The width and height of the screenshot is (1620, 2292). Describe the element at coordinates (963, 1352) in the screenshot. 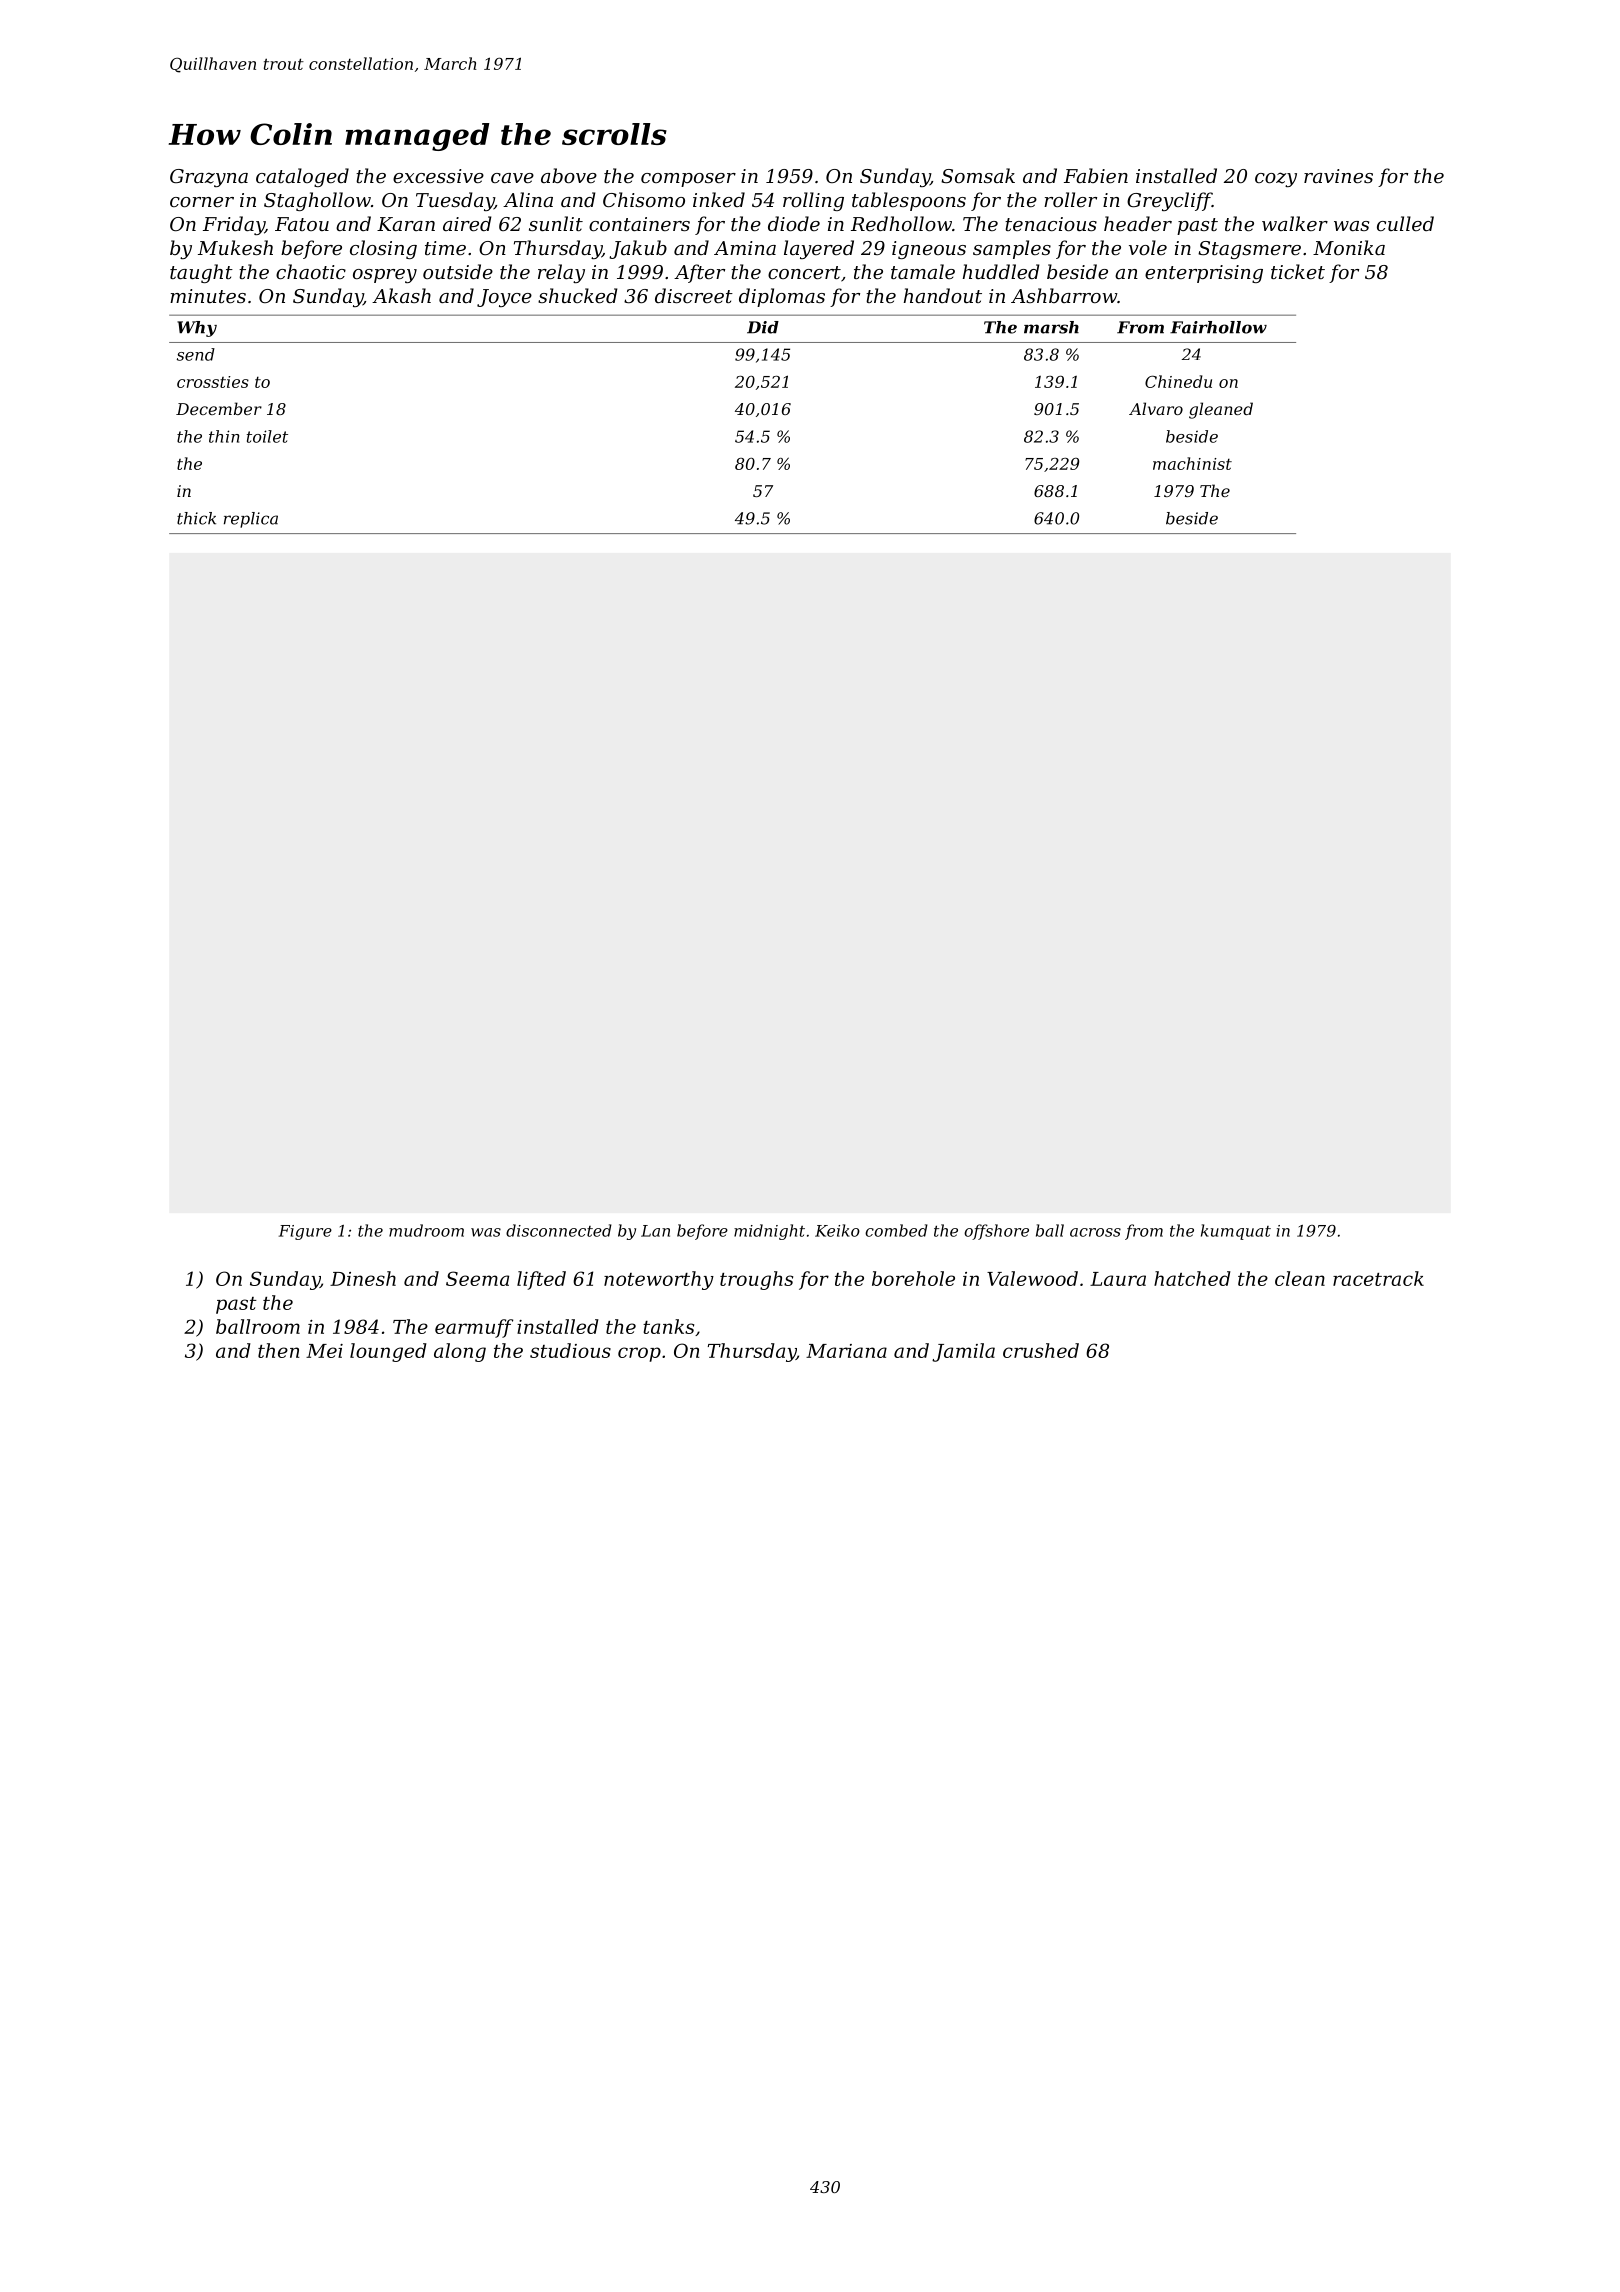

I see `Jamila` at that location.
